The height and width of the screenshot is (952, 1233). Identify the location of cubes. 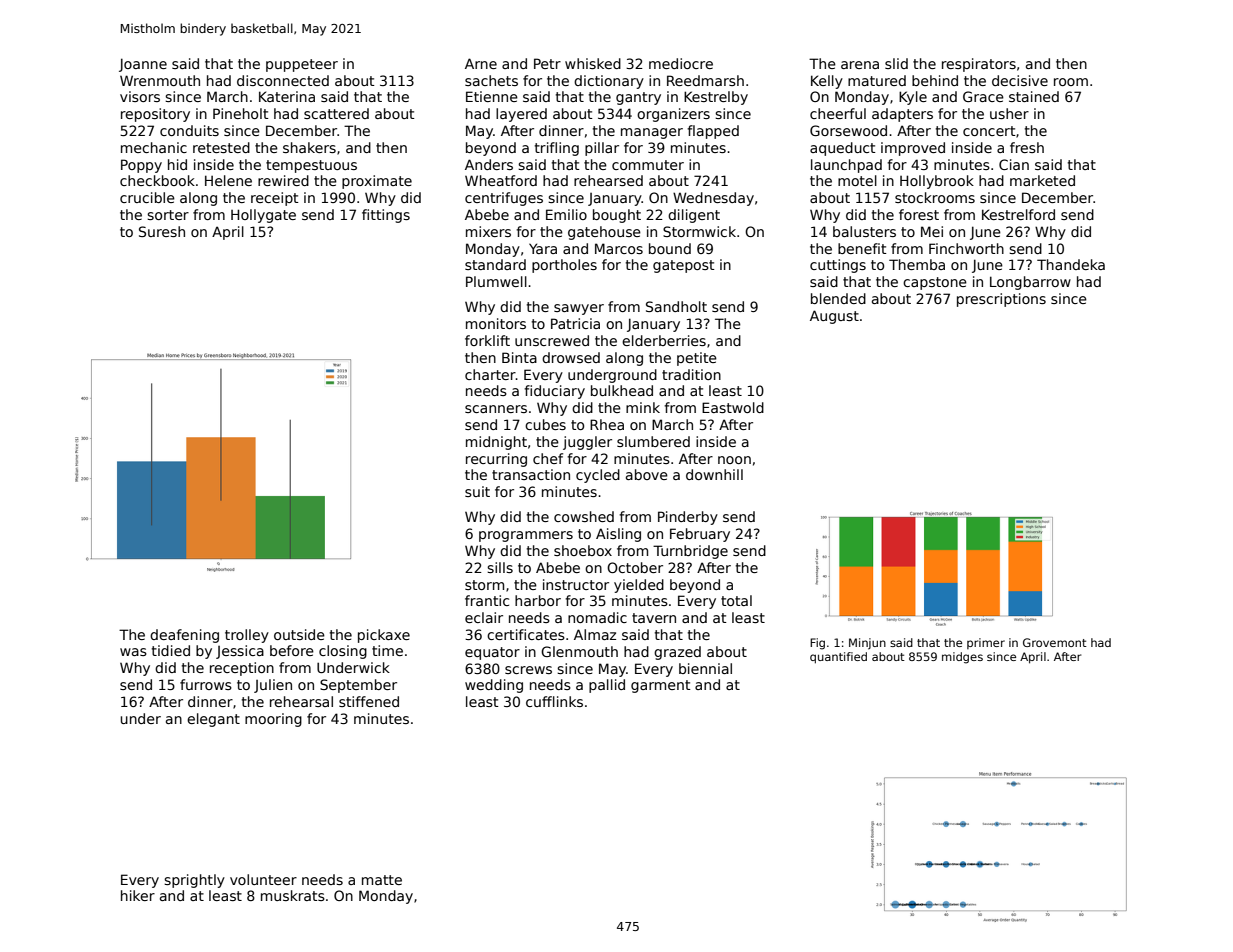
(545, 424).
